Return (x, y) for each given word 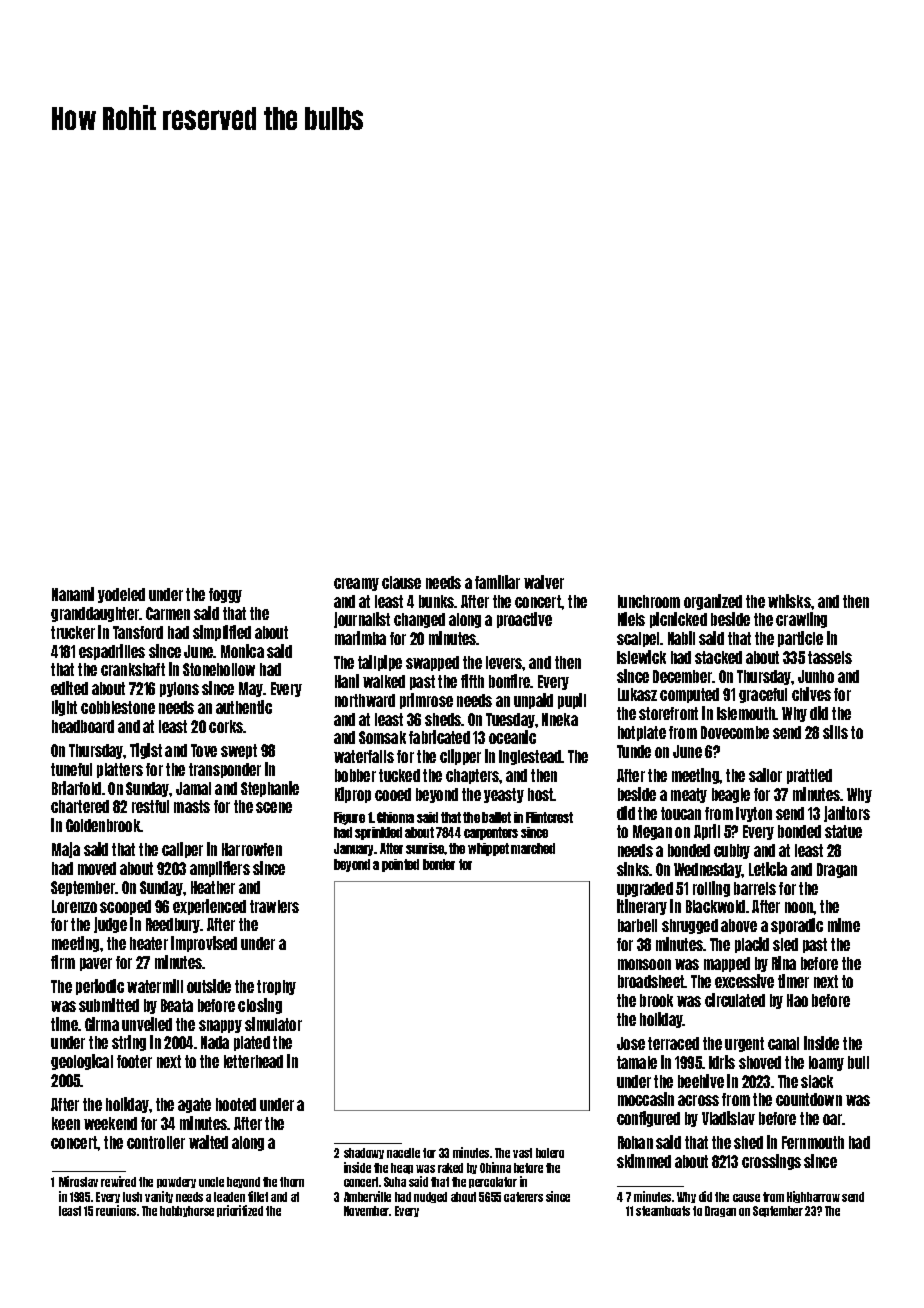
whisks (789, 601)
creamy (356, 584)
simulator (273, 1024)
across (698, 1100)
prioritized (240, 1211)
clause (401, 582)
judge (110, 925)
